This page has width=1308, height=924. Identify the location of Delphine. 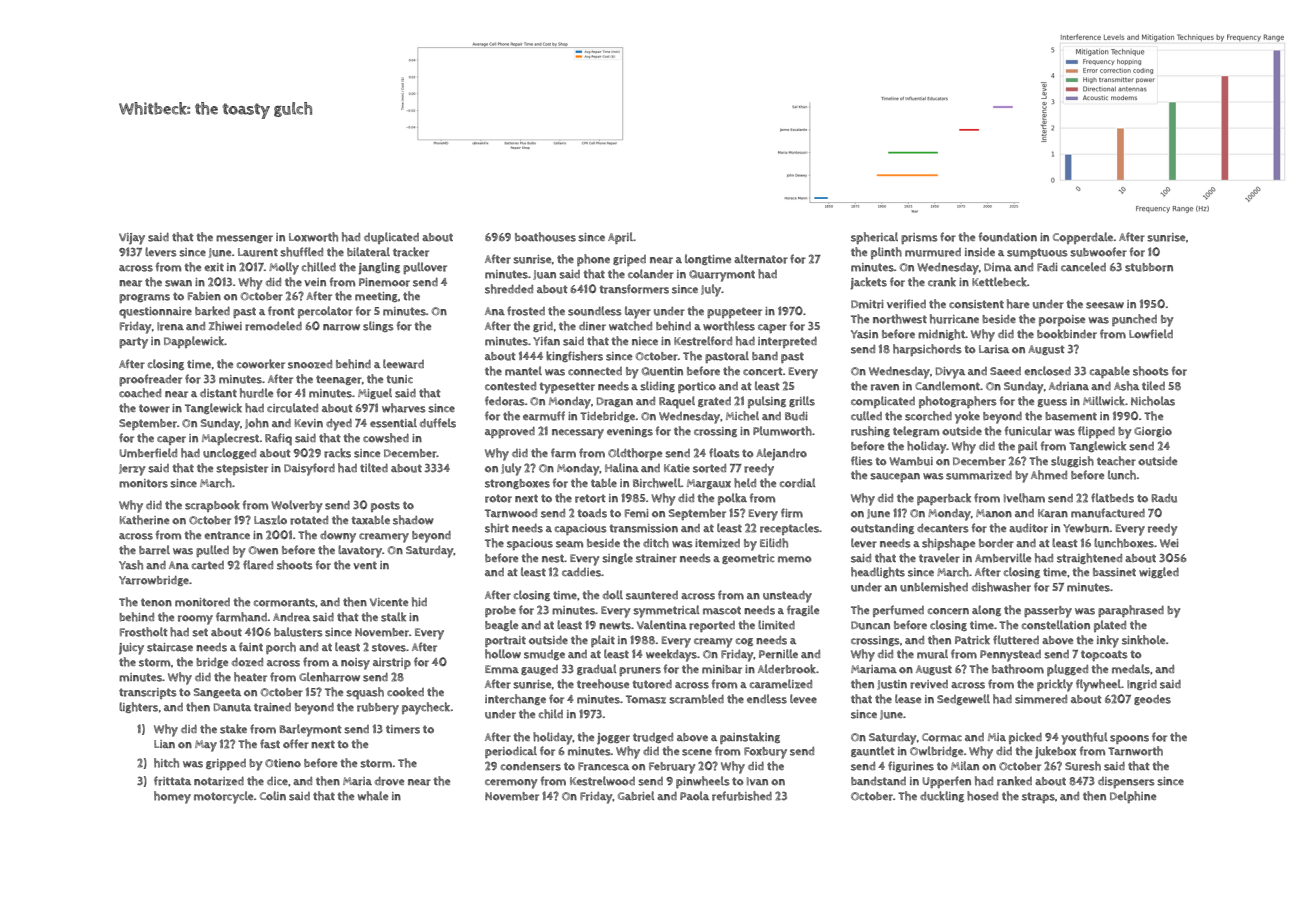
(1133, 797).
